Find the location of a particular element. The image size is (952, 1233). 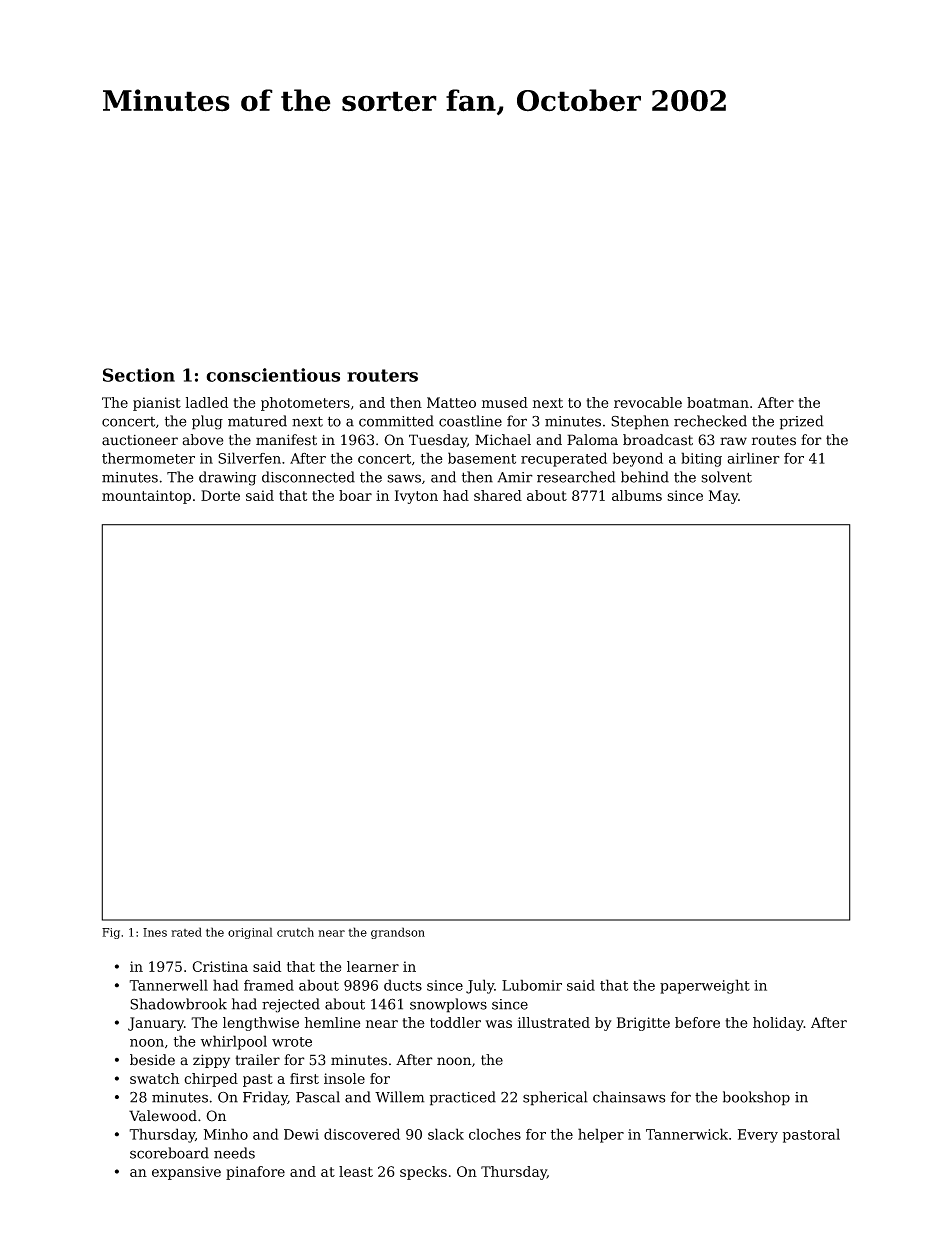

May is located at coordinates (724, 497).
